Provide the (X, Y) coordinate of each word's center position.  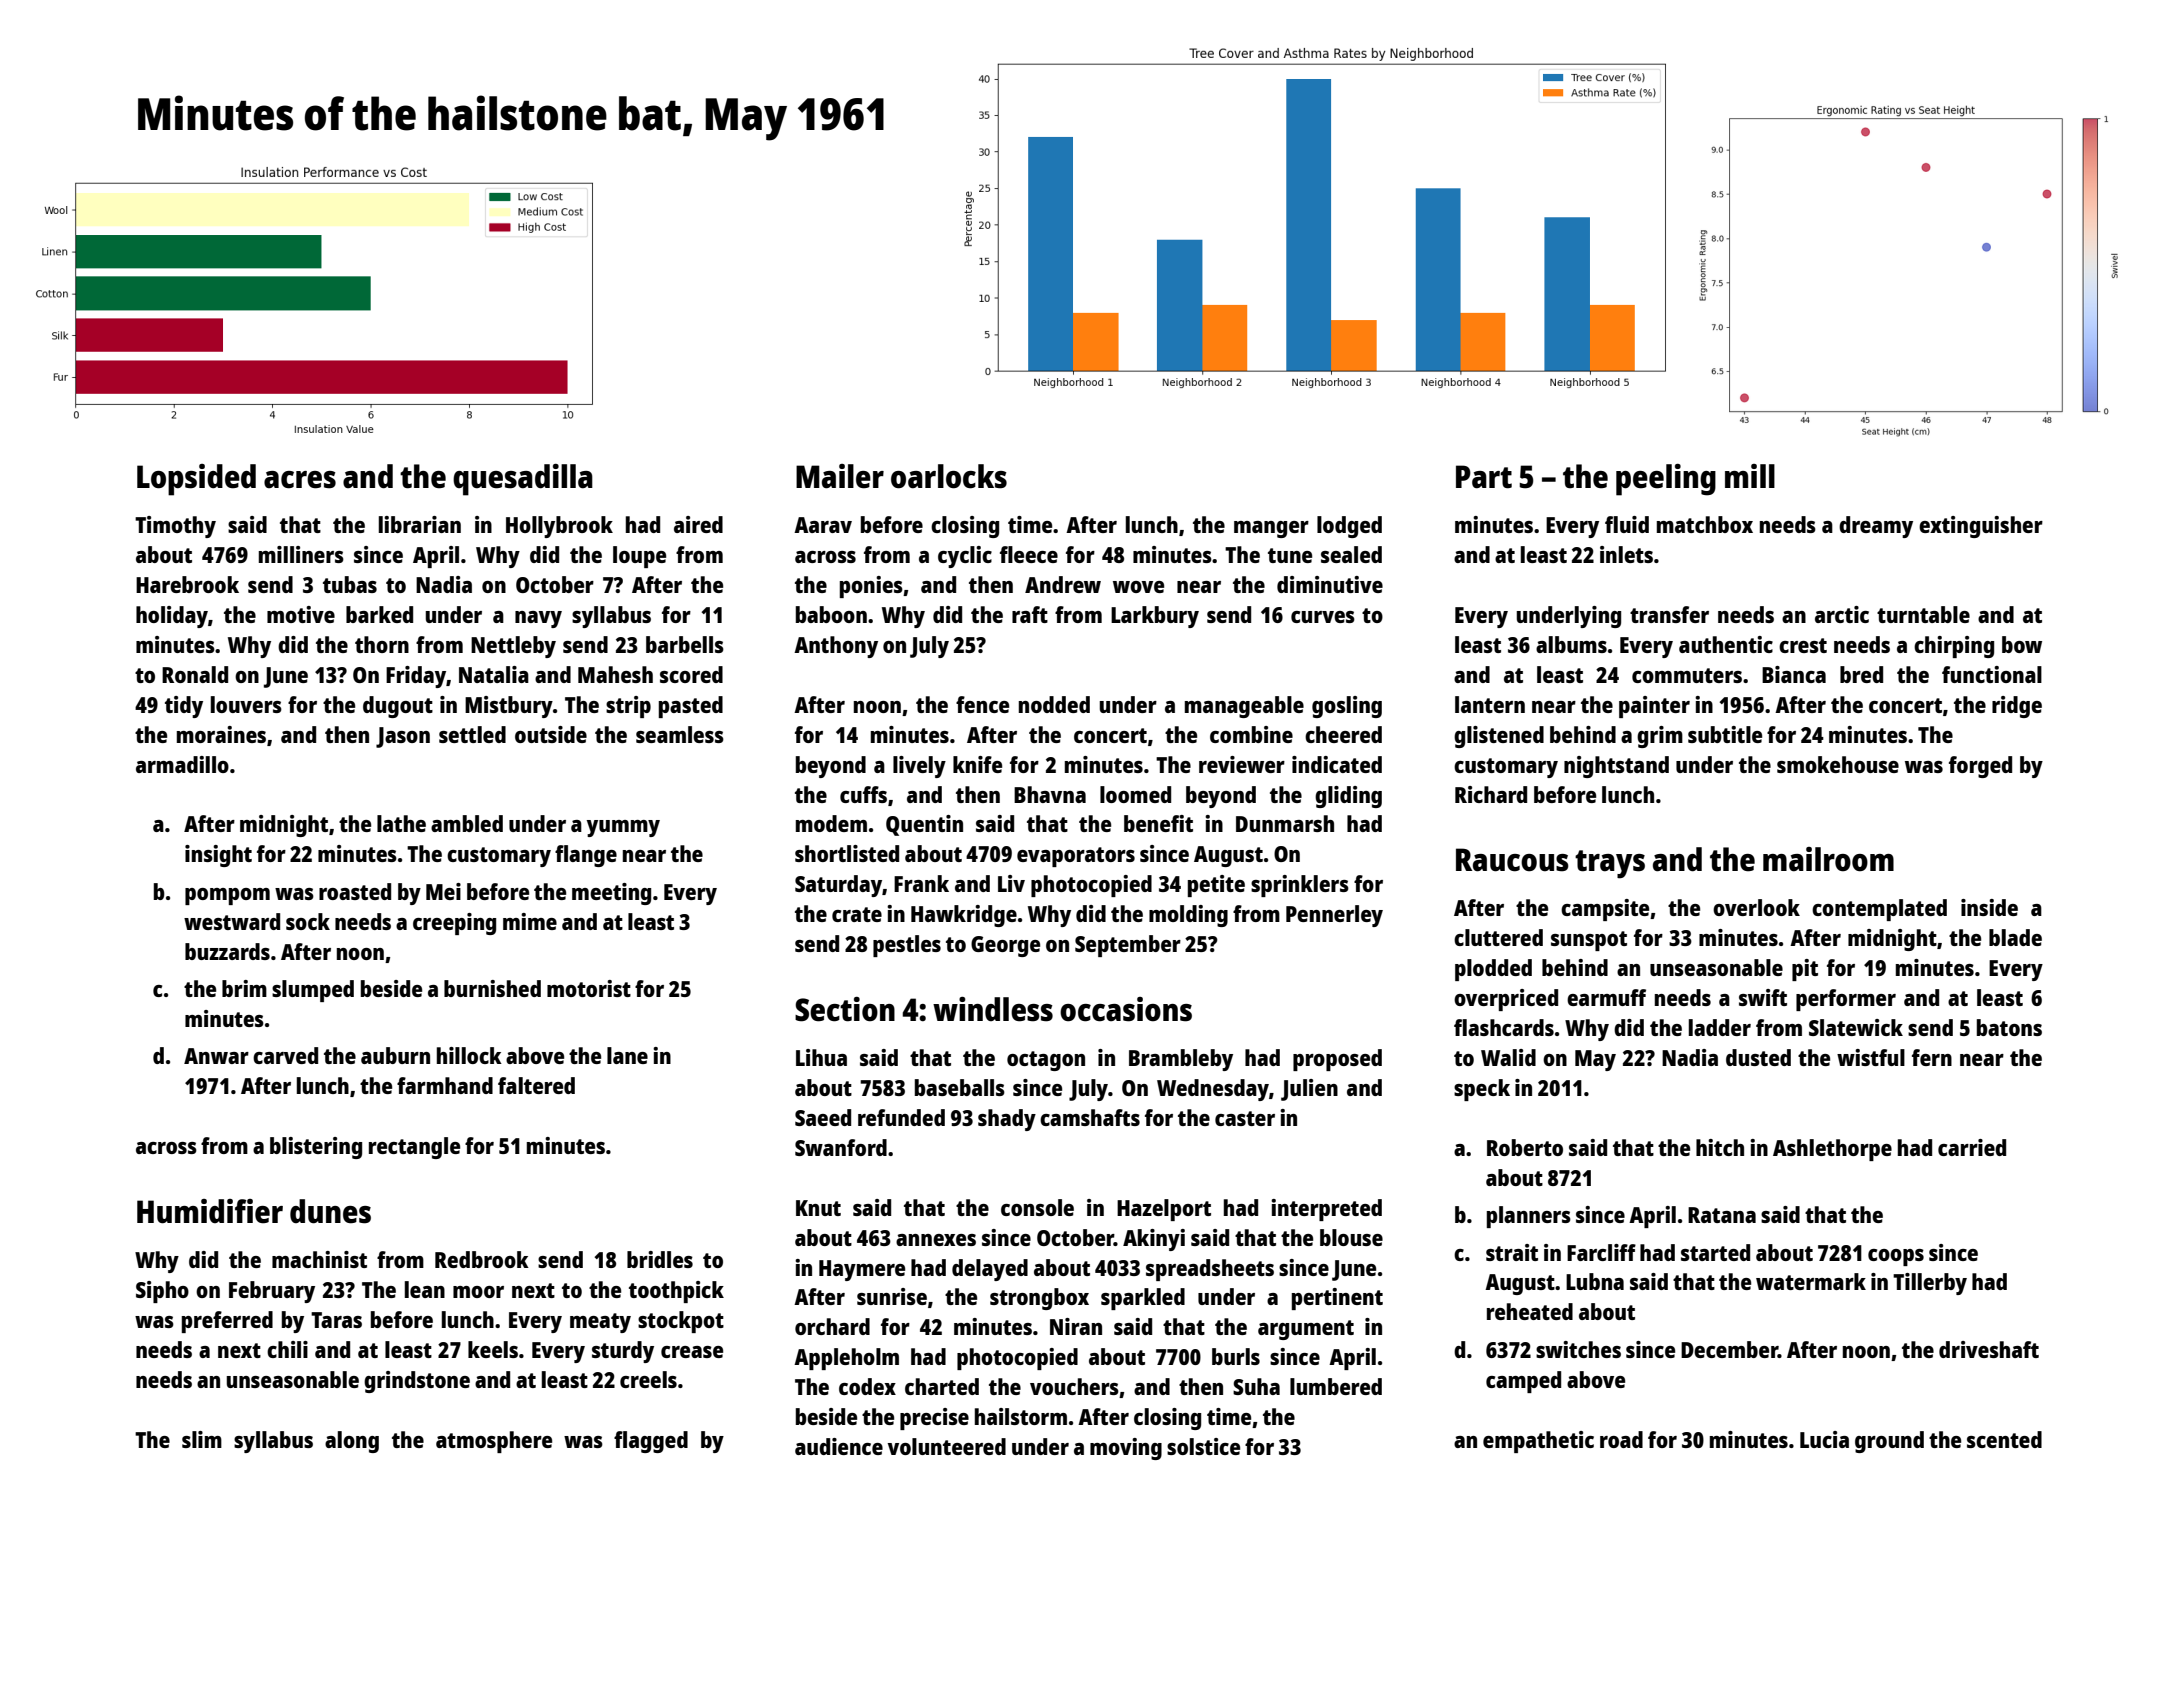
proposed (1337, 1060)
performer (1846, 1000)
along (352, 1442)
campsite (1605, 910)
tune (1290, 555)
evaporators (1076, 857)
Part (1484, 477)
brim (244, 988)
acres (300, 480)
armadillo (182, 764)
